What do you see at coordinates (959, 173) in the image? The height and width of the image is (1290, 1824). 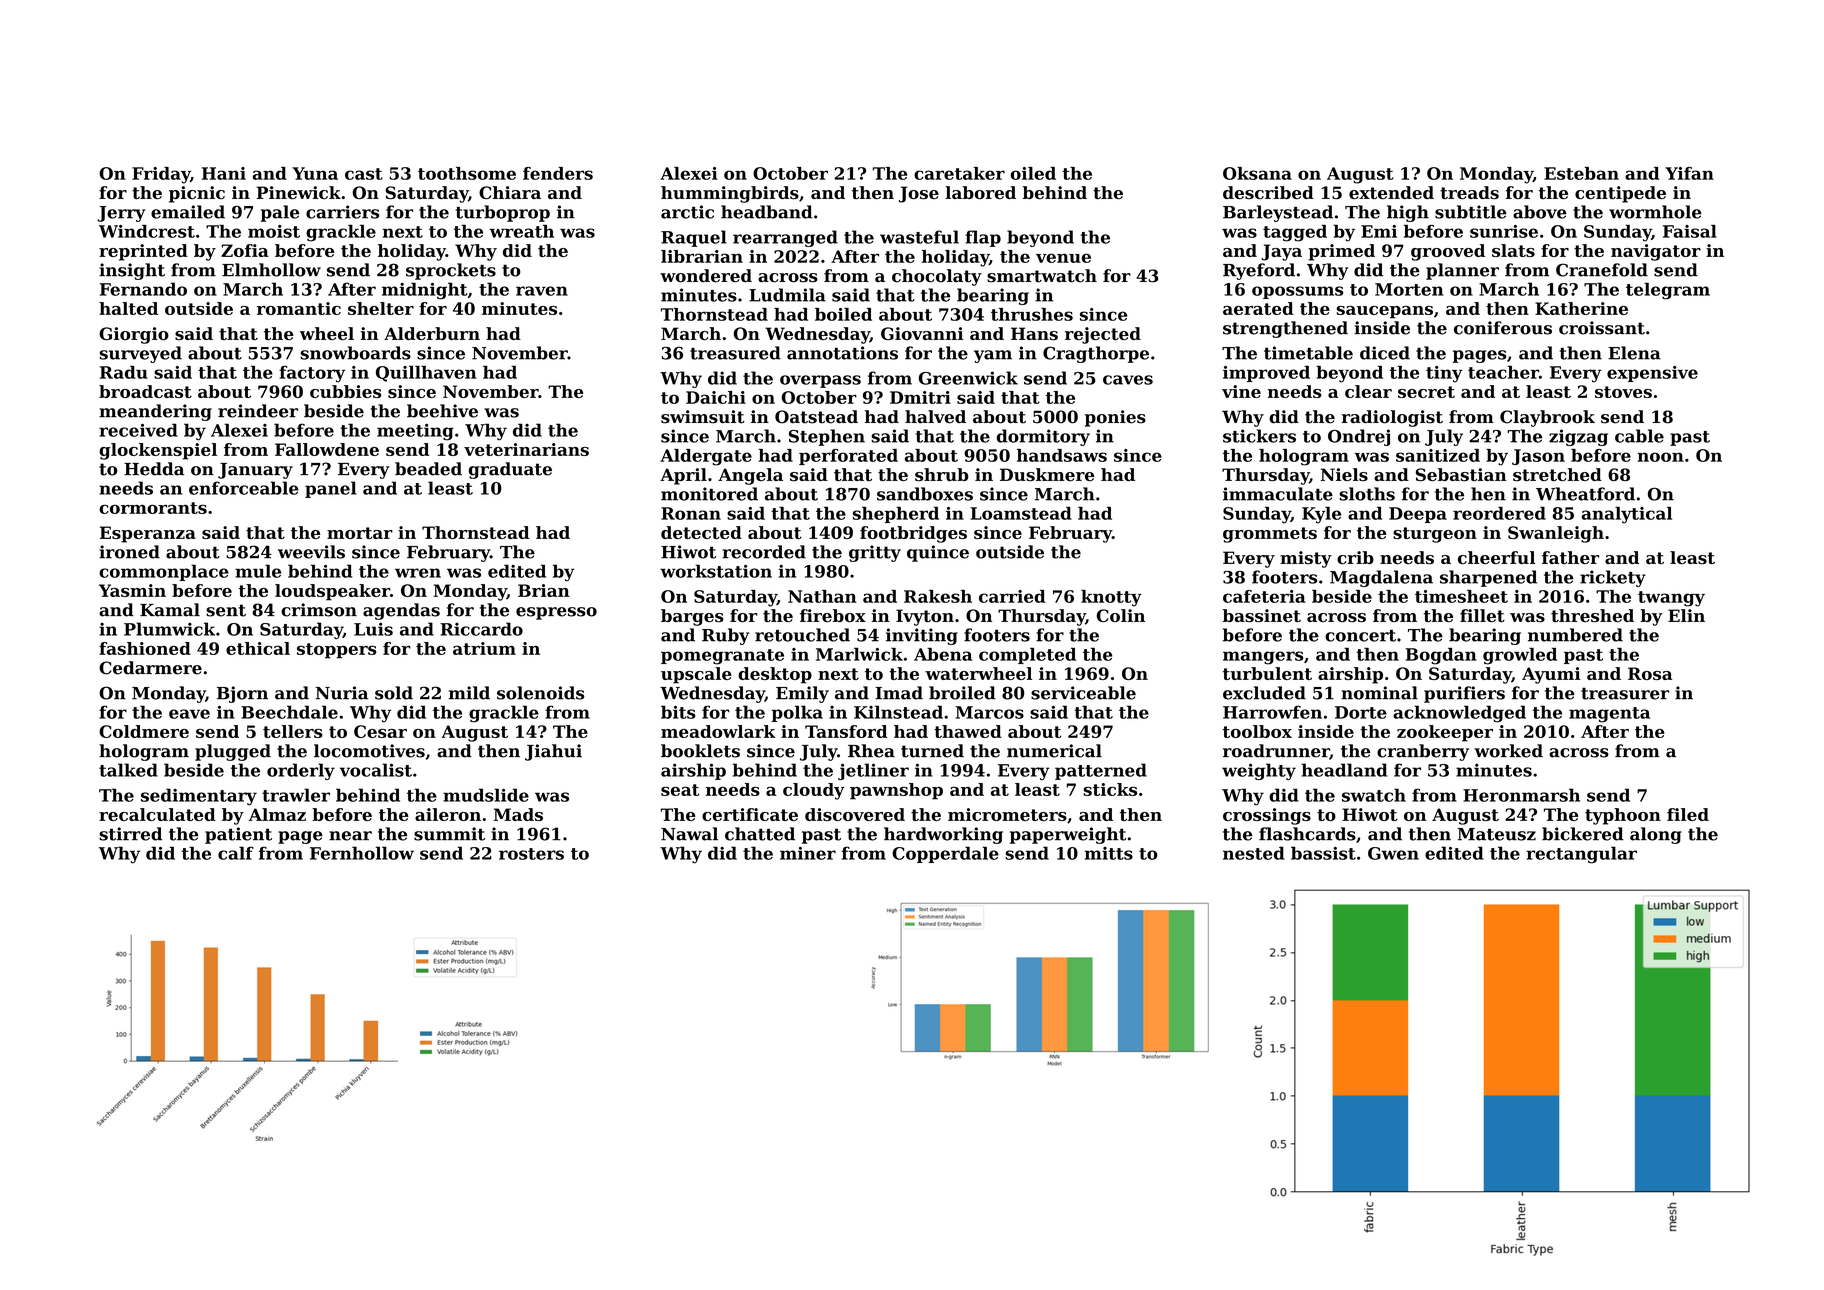 I see `caretaker` at bounding box center [959, 173].
